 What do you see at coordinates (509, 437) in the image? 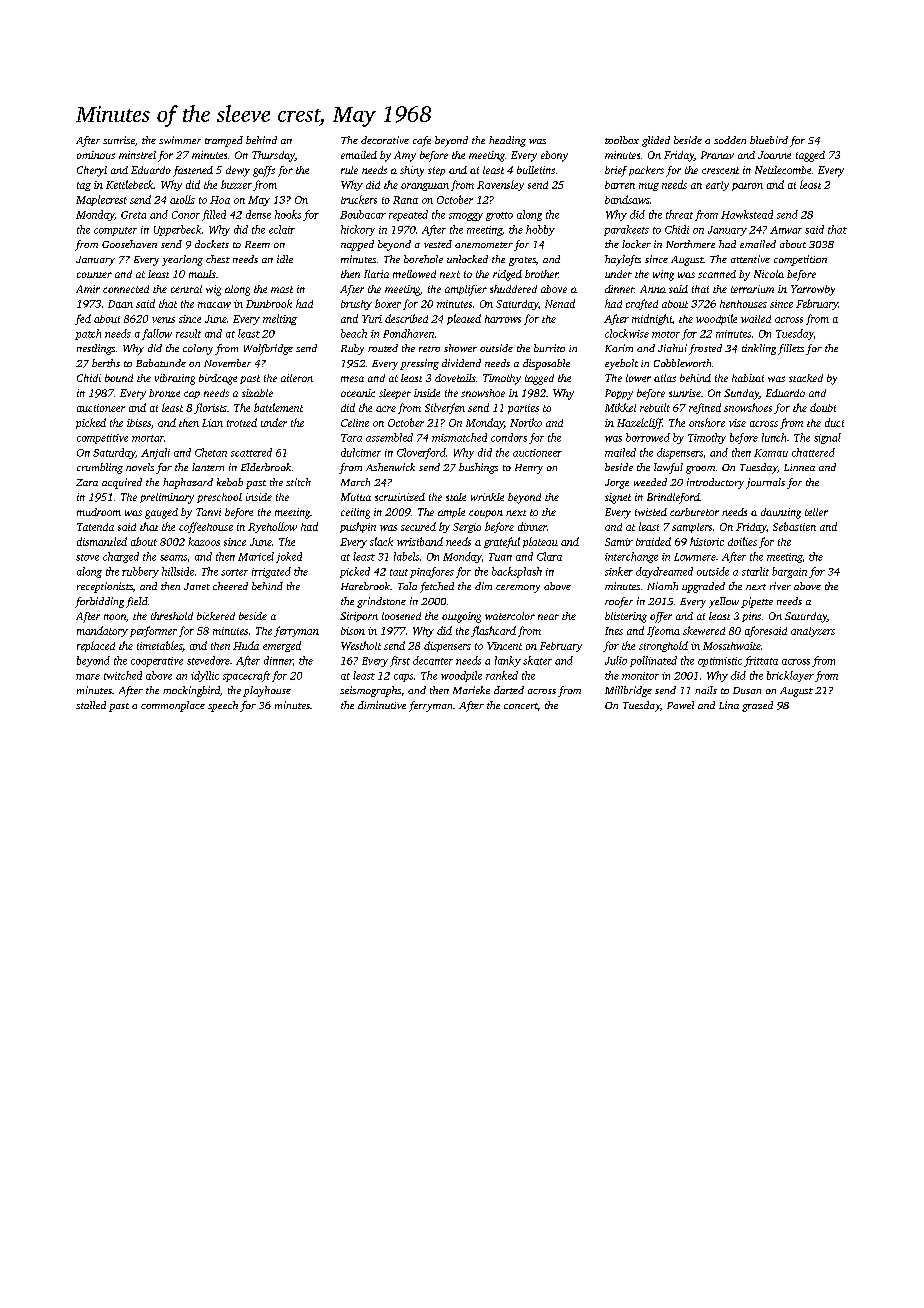
I see `condors` at bounding box center [509, 437].
